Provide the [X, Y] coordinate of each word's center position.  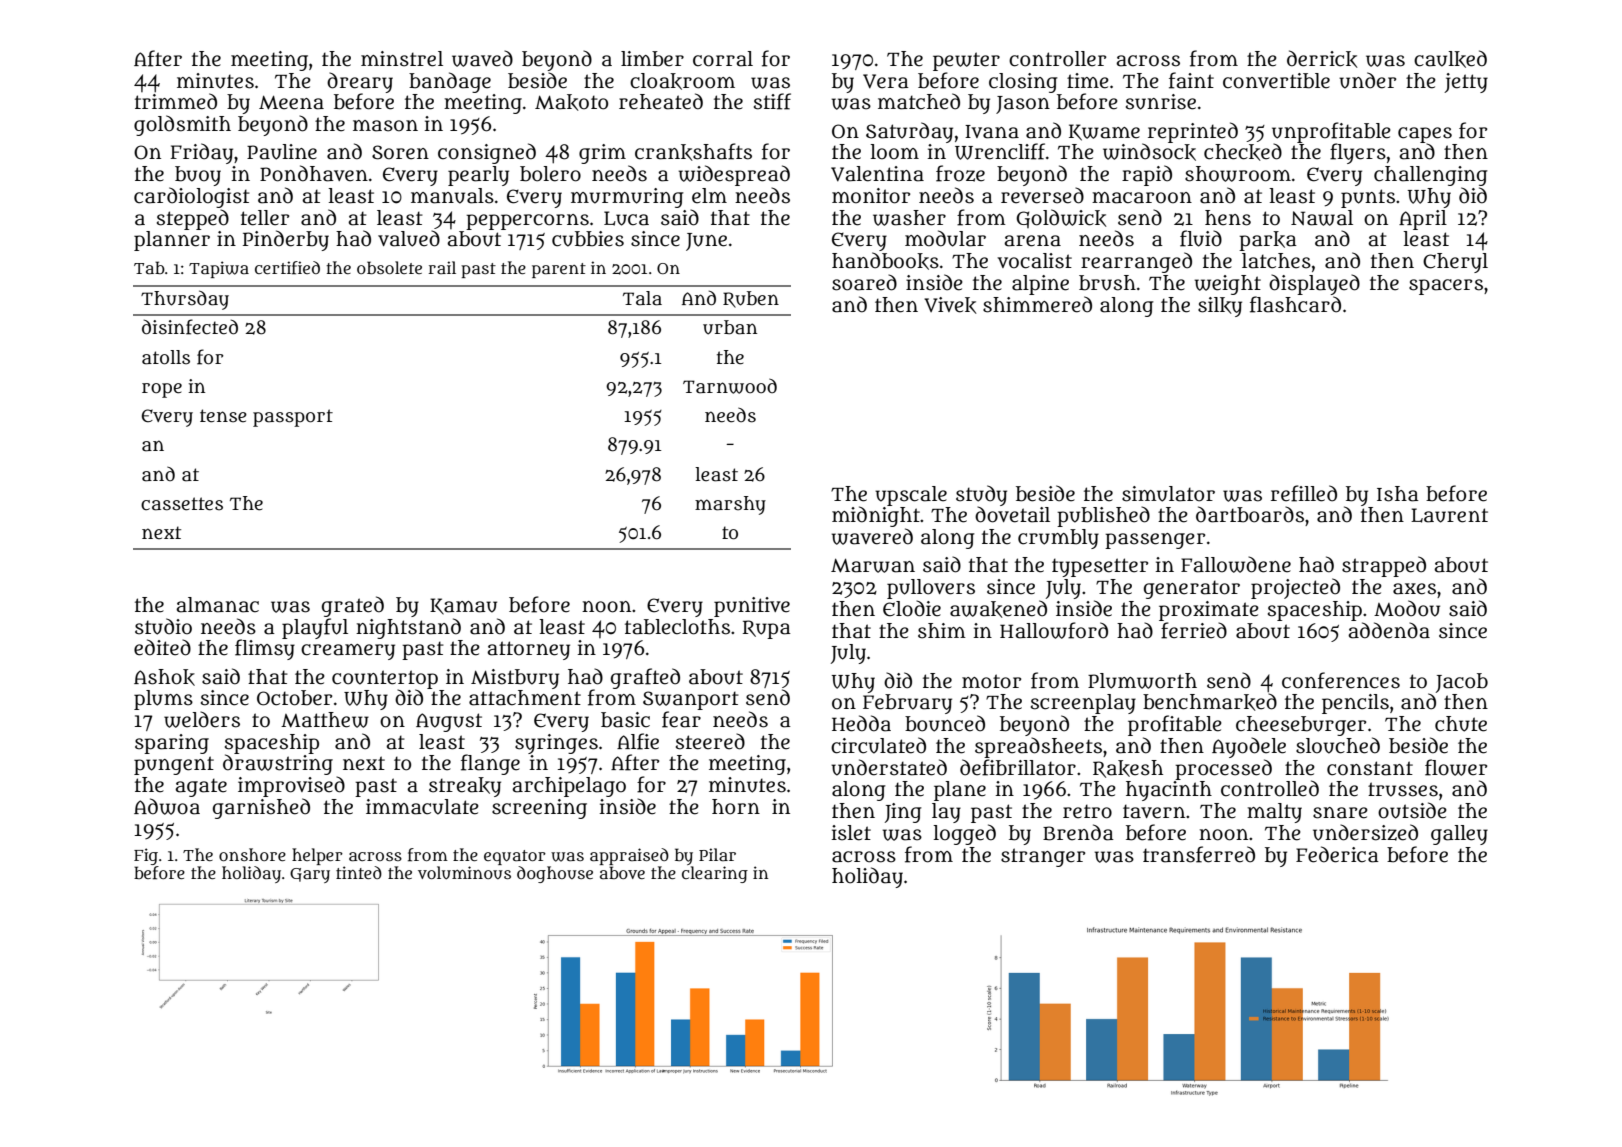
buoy [198, 176]
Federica [1337, 854]
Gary [310, 875]
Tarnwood [730, 386]
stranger [1043, 857]
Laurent [1449, 515]
